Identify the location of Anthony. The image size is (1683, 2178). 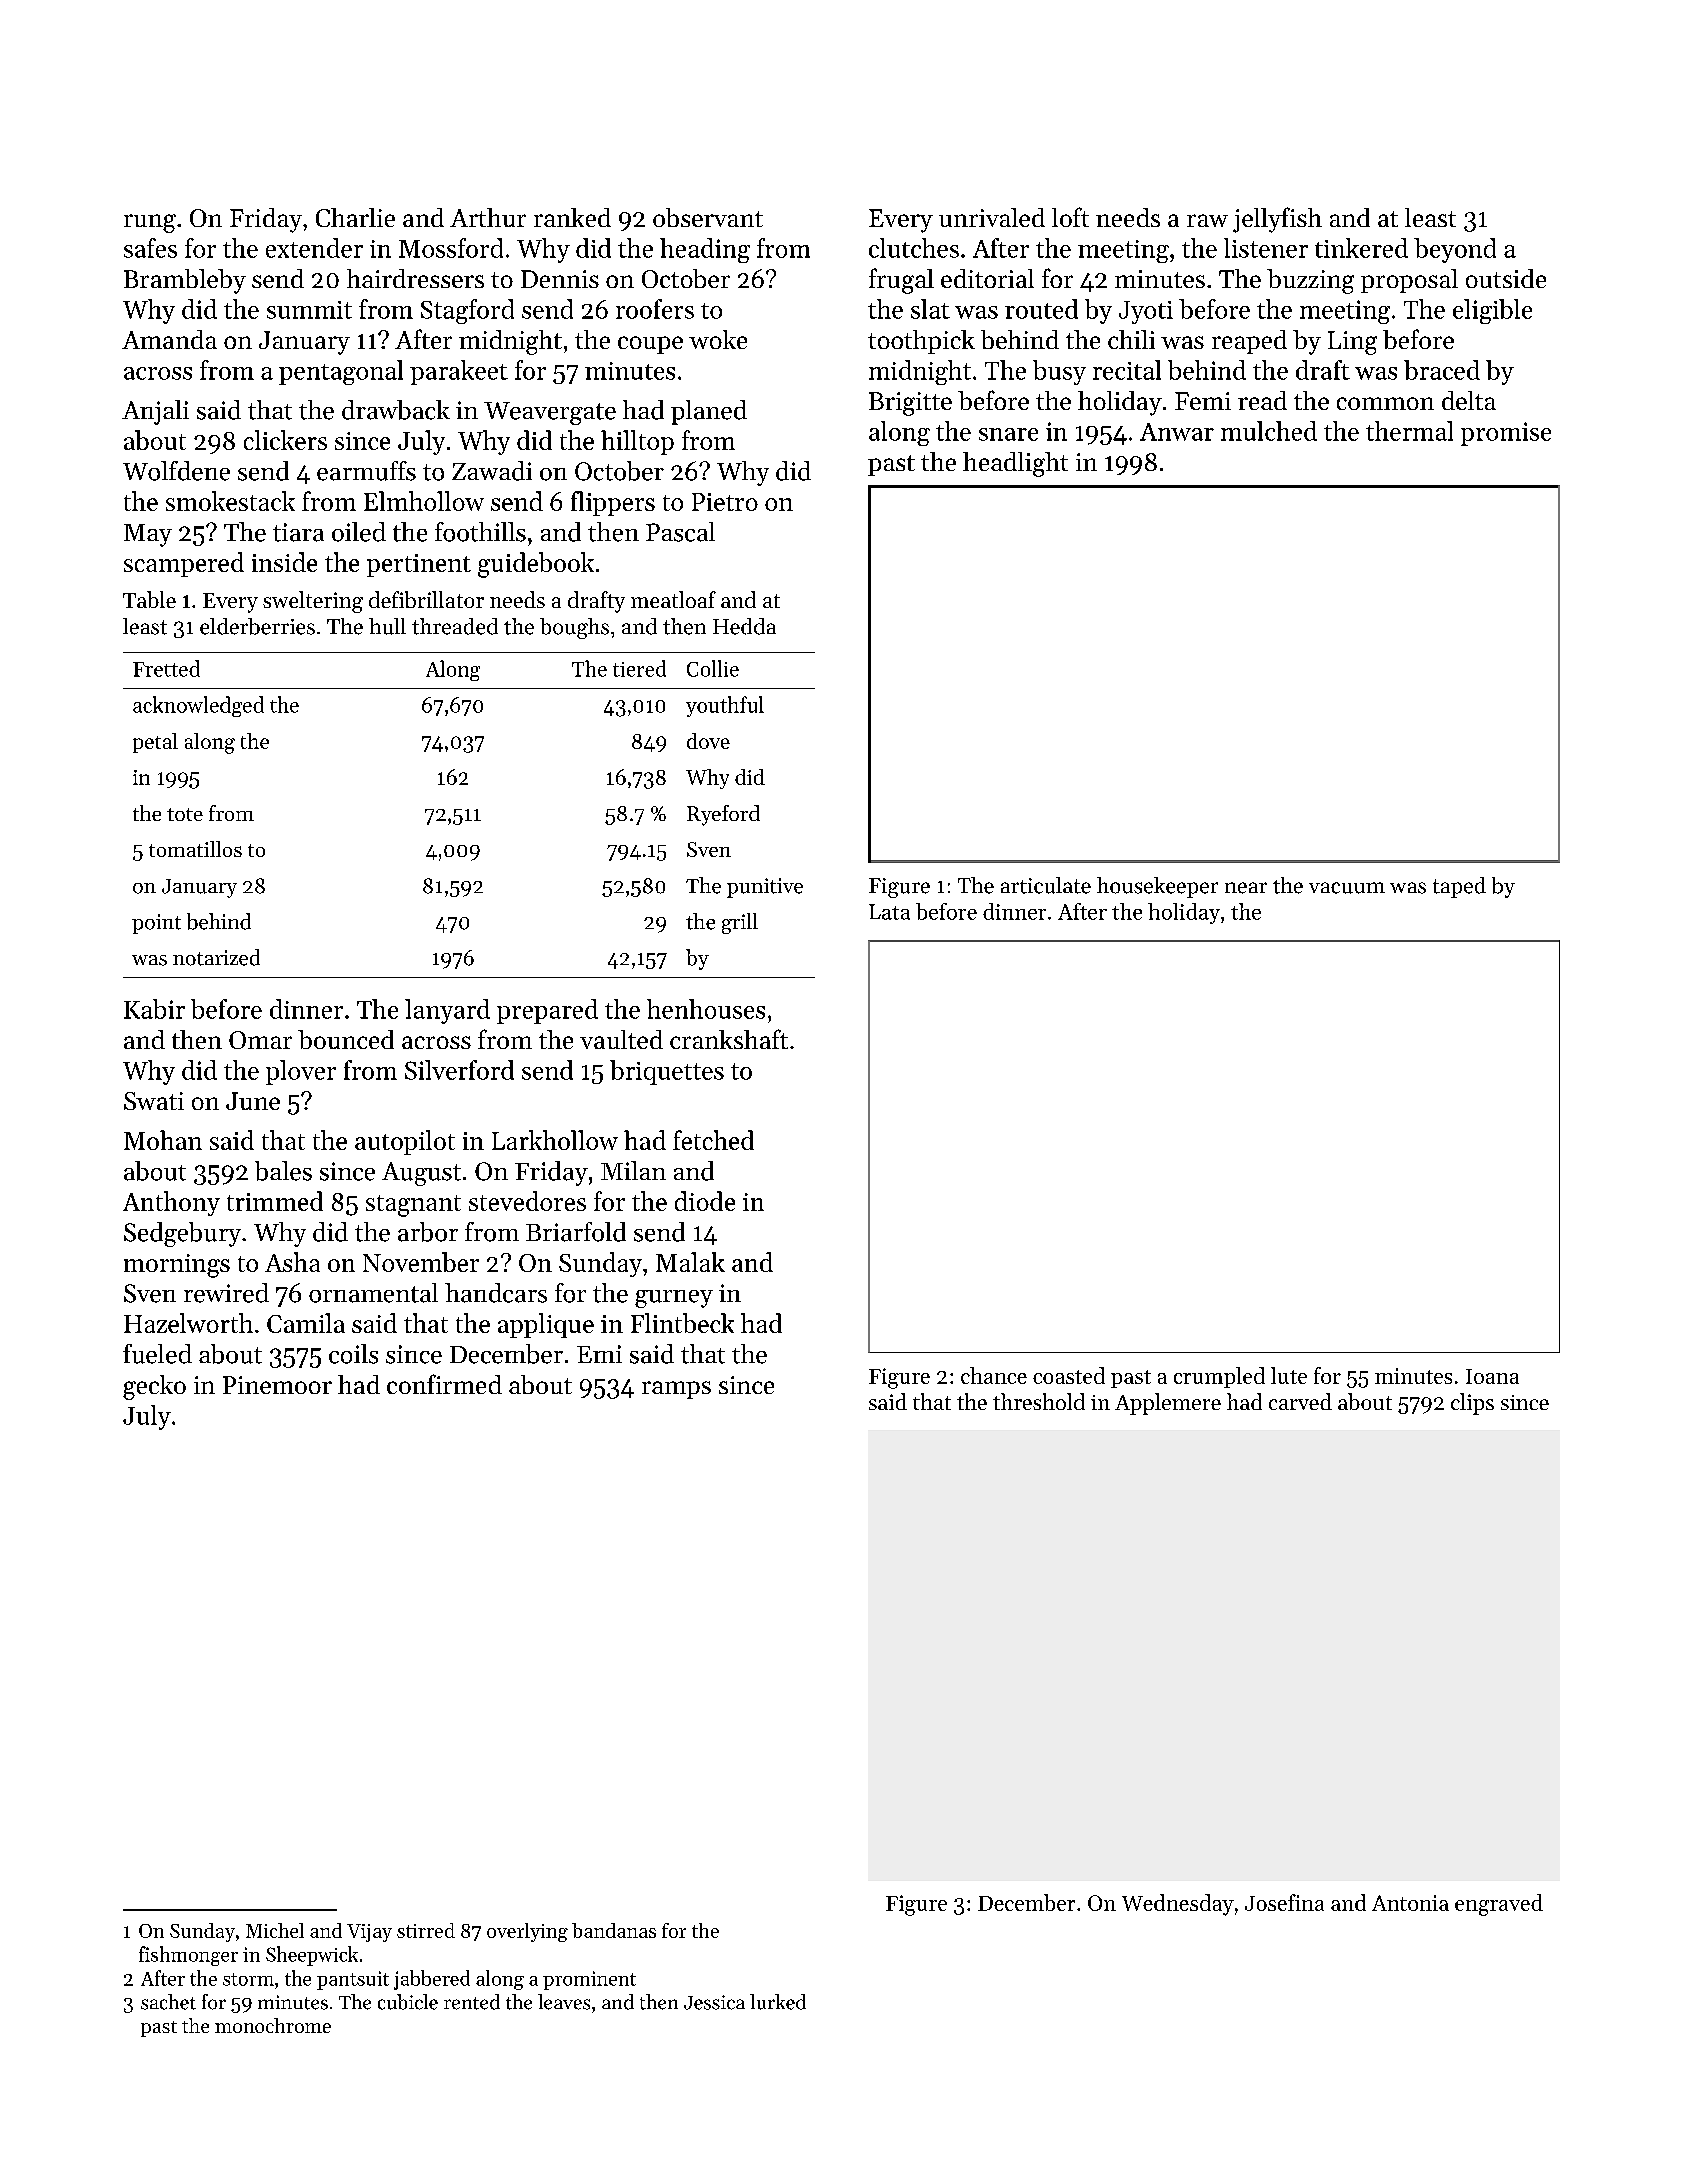
(171, 1203).
